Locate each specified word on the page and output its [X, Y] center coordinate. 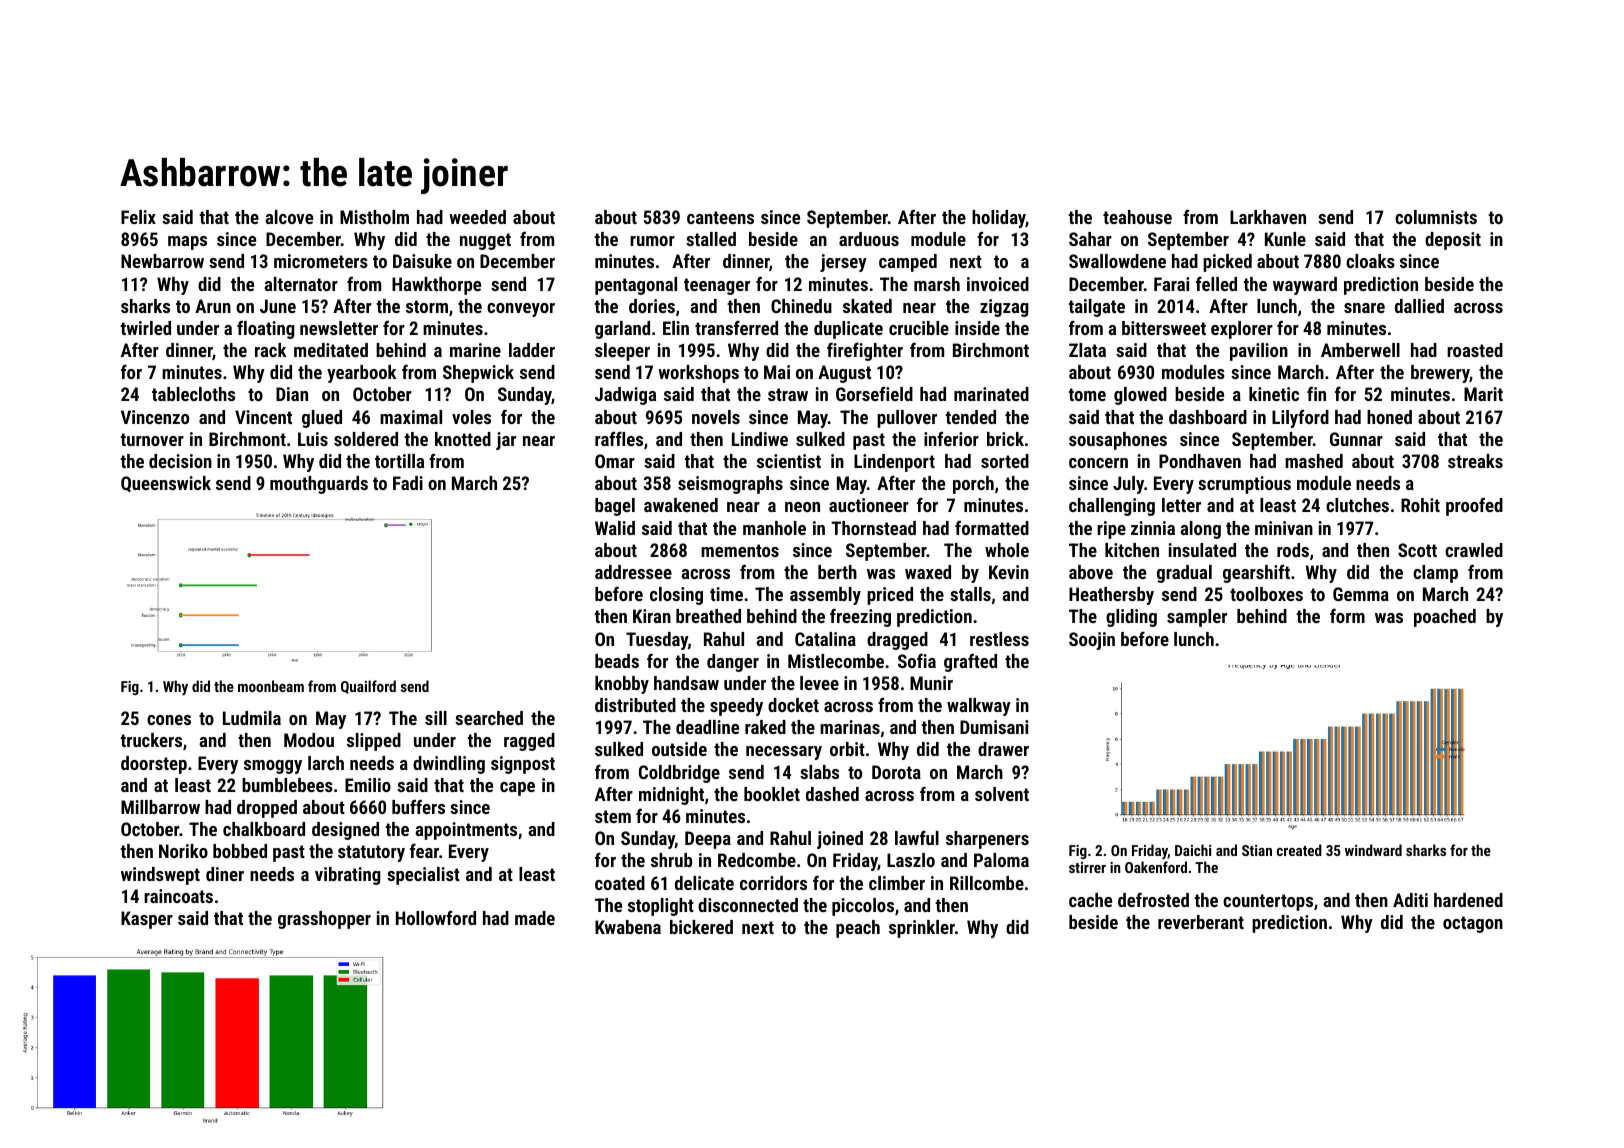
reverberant [1201, 922]
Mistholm [374, 217]
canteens [720, 217]
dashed [832, 794]
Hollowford [436, 918]
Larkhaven [1268, 217]
